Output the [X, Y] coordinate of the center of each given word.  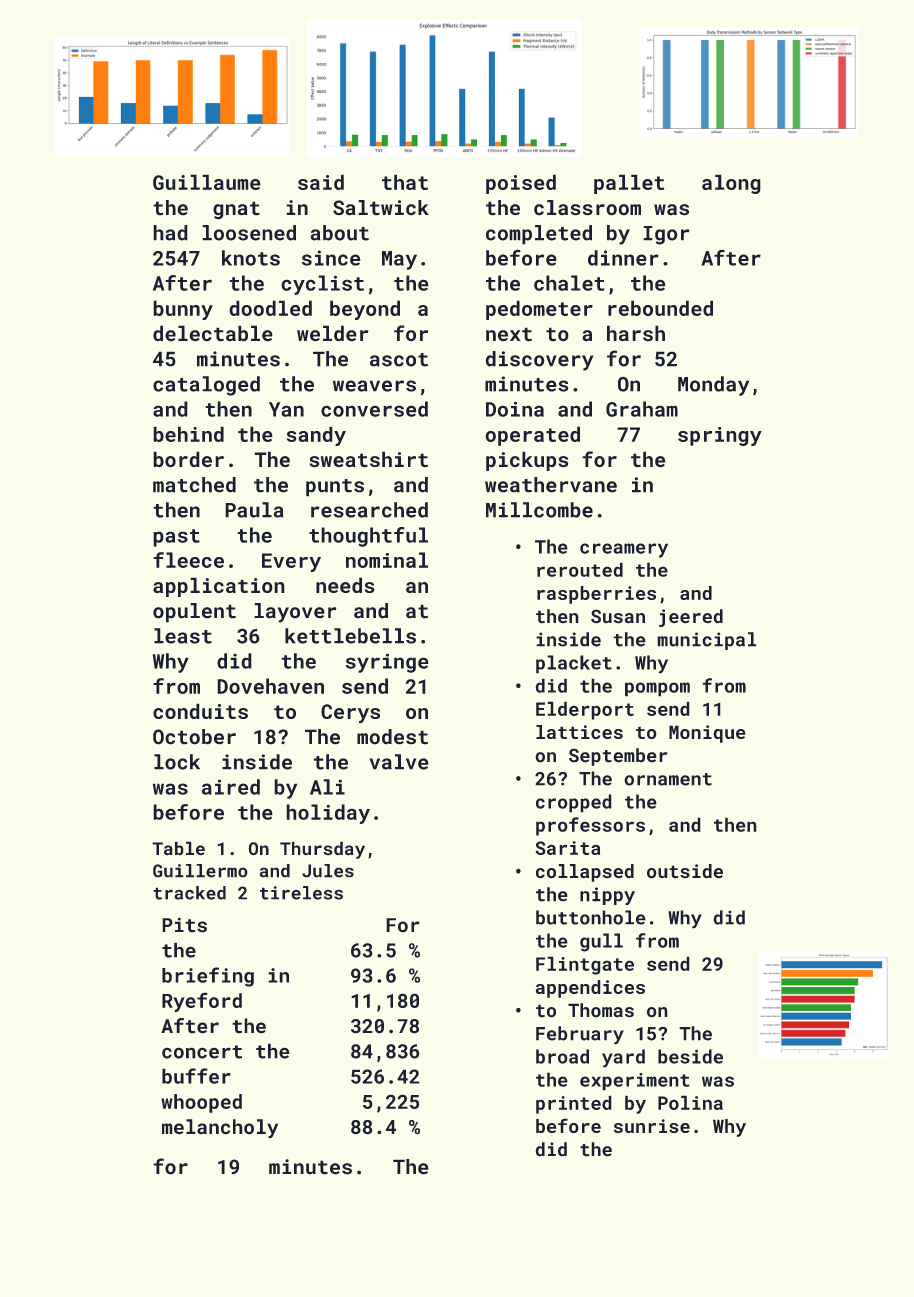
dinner [623, 258]
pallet [629, 184]
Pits [184, 925]
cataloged [206, 386]
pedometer [539, 310]
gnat [236, 210]
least [183, 636]
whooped [201, 1103]
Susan [618, 616]
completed [539, 235]
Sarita [567, 848]
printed [574, 1104]
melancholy [220, 1129]
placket [574, 664]
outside [685, 871]
